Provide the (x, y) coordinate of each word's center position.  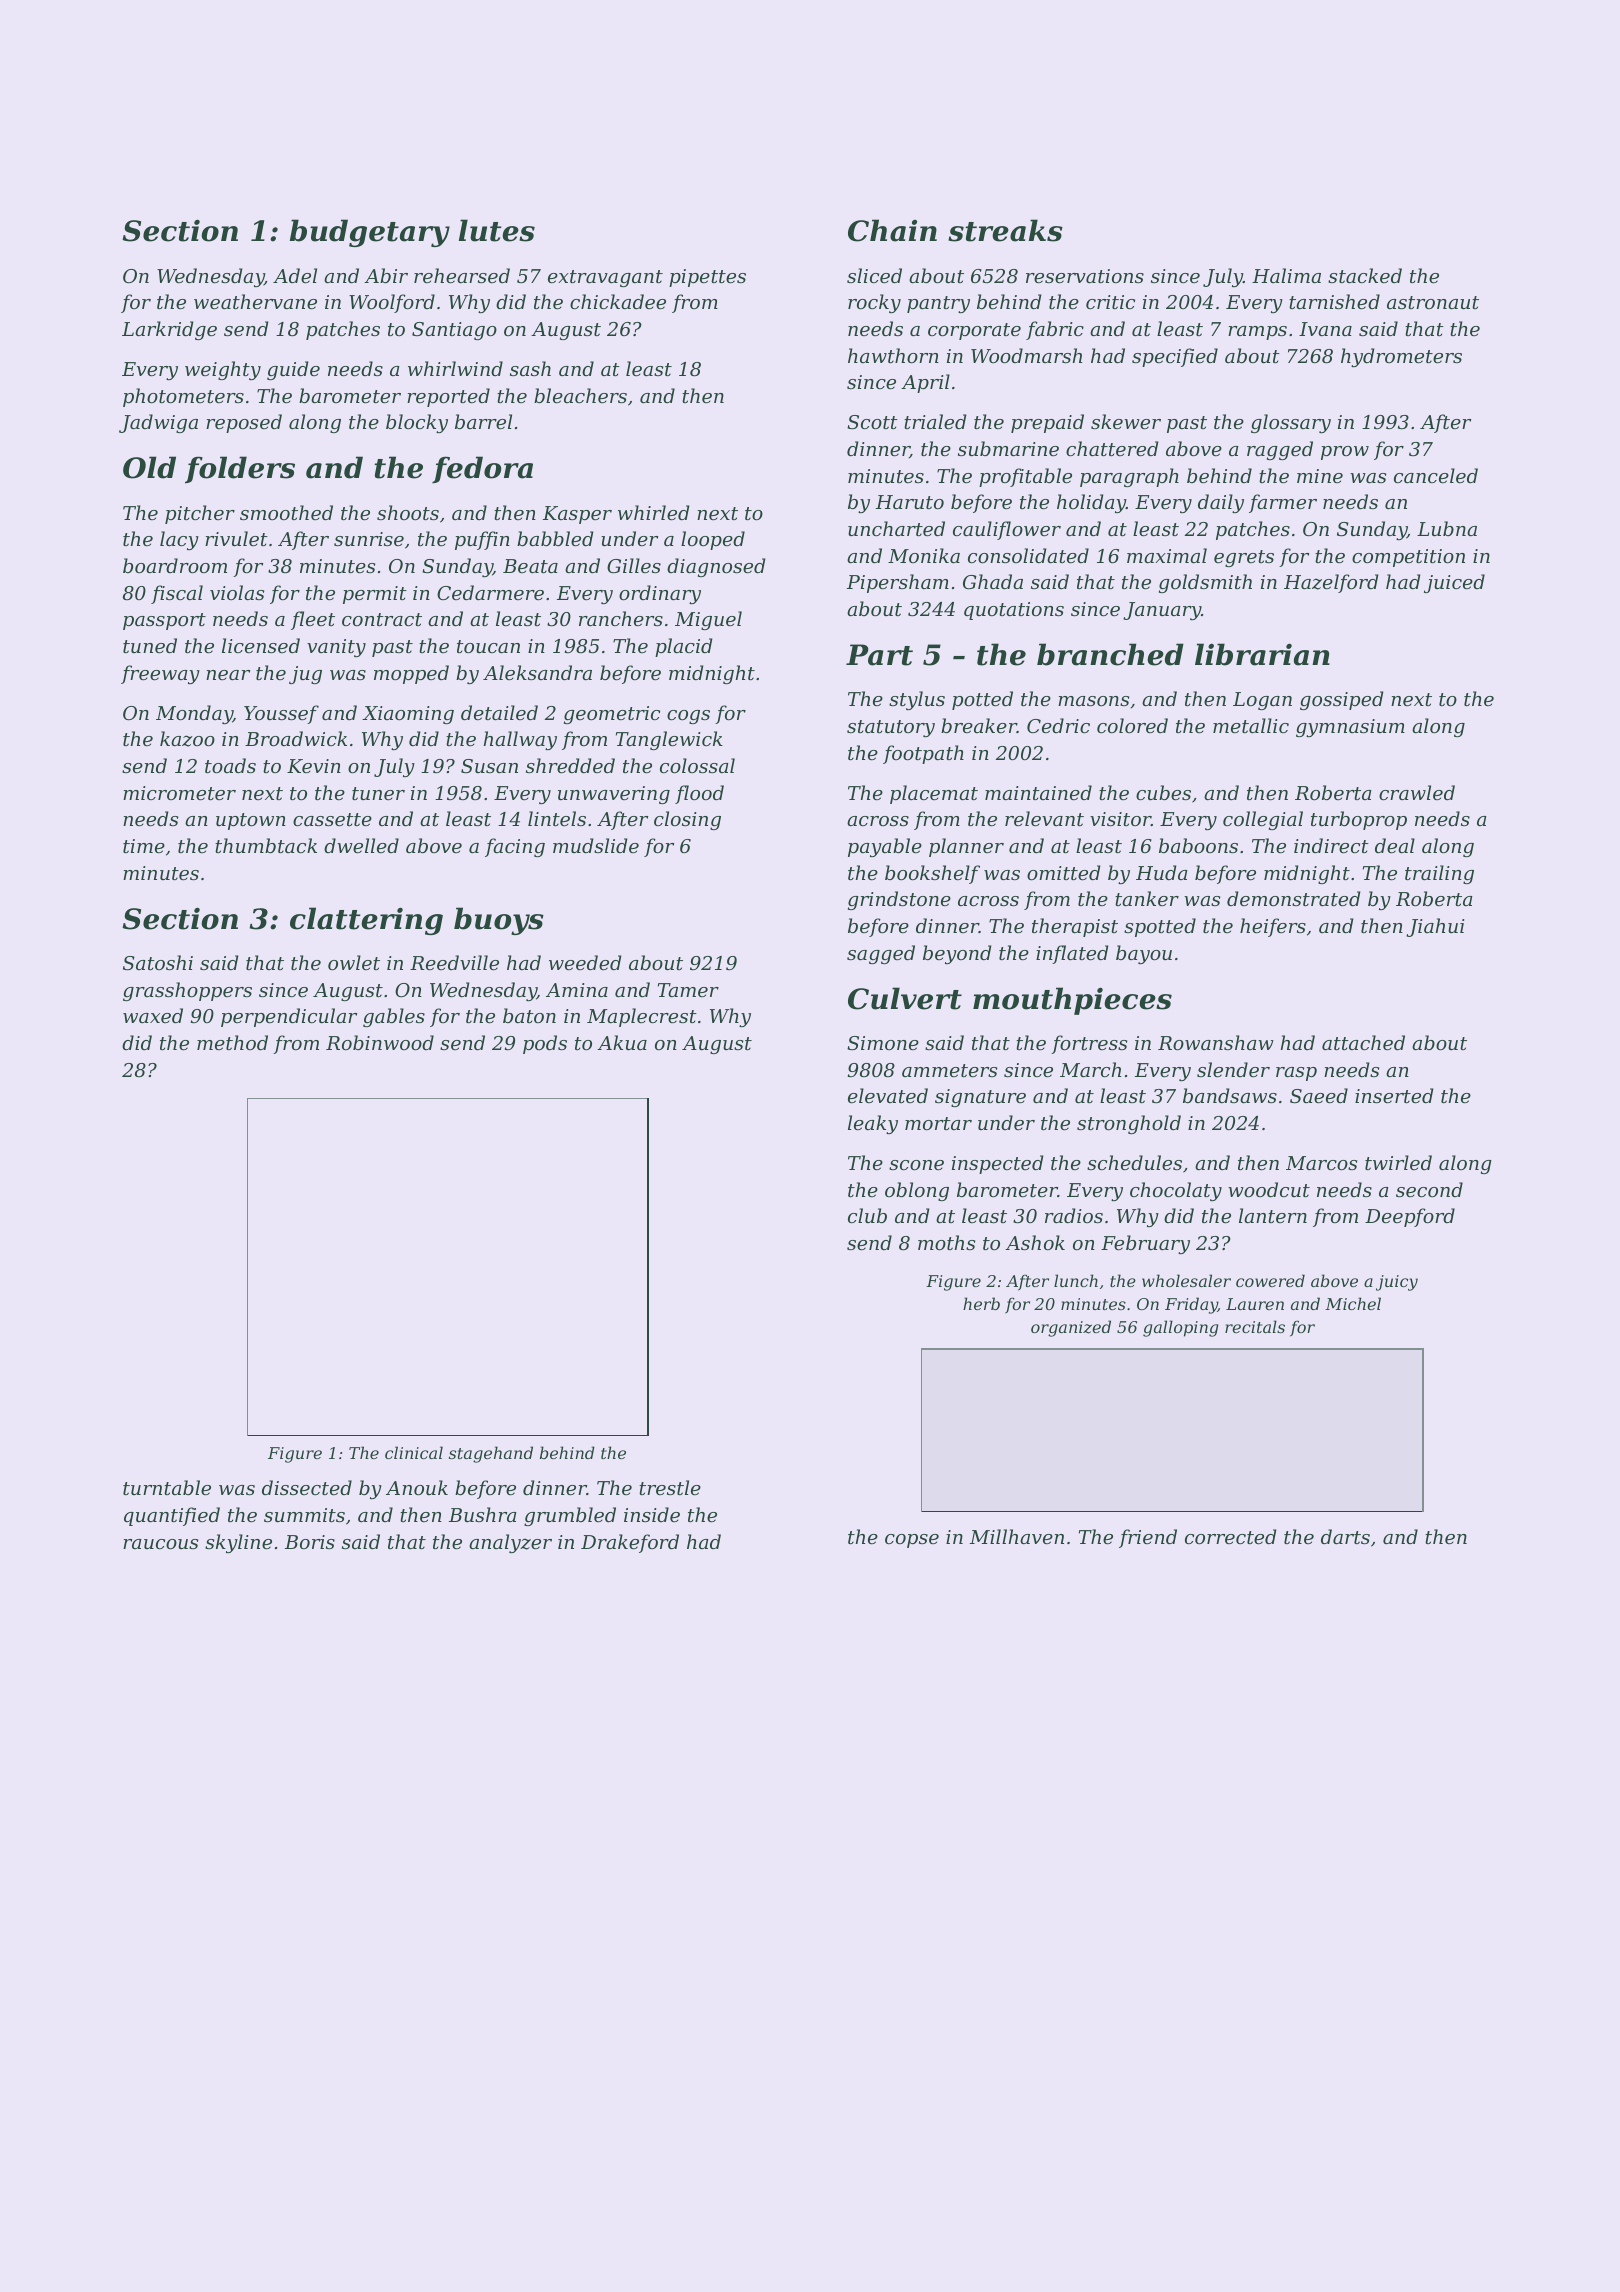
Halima (1286, 275)
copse (912, 1541)
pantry (938, 304)
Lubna (1447, 528)
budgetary (370, 233)
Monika (924, 555)
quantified (172, 1516)
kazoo (187, 739)
